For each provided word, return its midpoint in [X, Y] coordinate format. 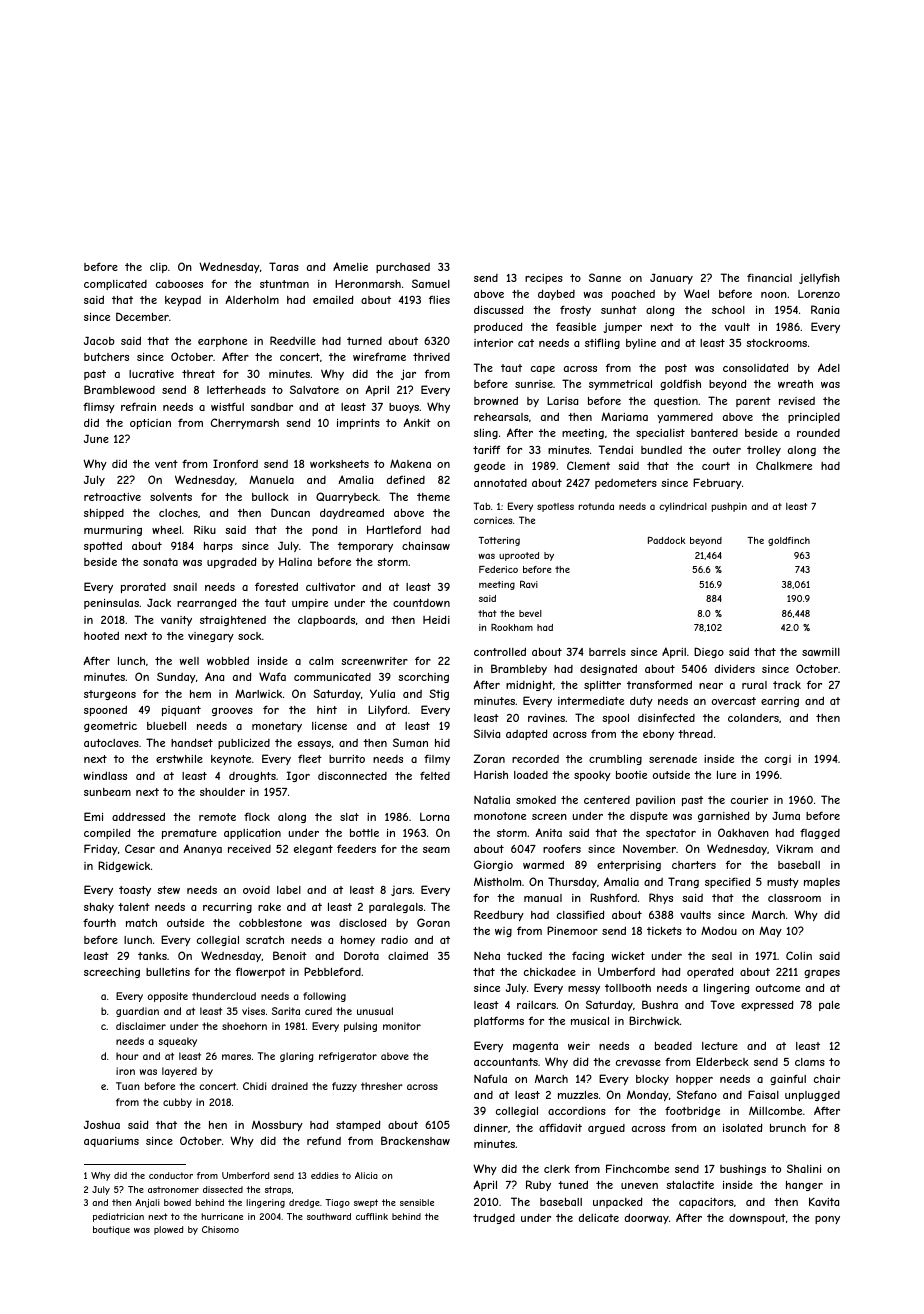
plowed [168, 1230]
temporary [365, 547]
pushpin [729, 507]
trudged [494, 1218]
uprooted [519, 556]
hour [127, 1056]
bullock [270, 497]
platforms [499, 1021]
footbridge [692, 1111]
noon [774, 295]
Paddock [667, 540]
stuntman [284, 284]
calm [321, 661]
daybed [556, 294]
